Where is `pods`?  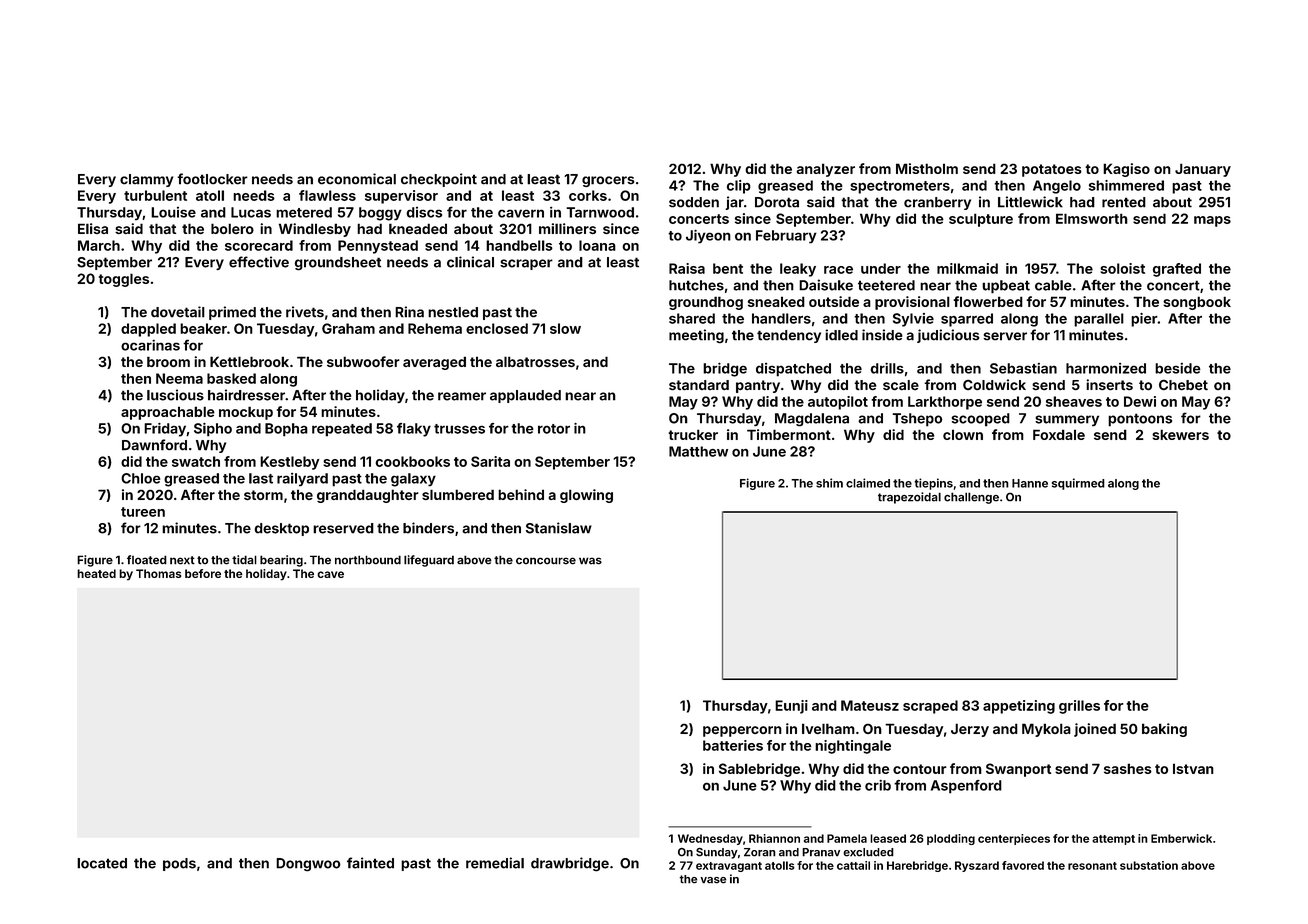 pods is located at coordinates (179, 864).
